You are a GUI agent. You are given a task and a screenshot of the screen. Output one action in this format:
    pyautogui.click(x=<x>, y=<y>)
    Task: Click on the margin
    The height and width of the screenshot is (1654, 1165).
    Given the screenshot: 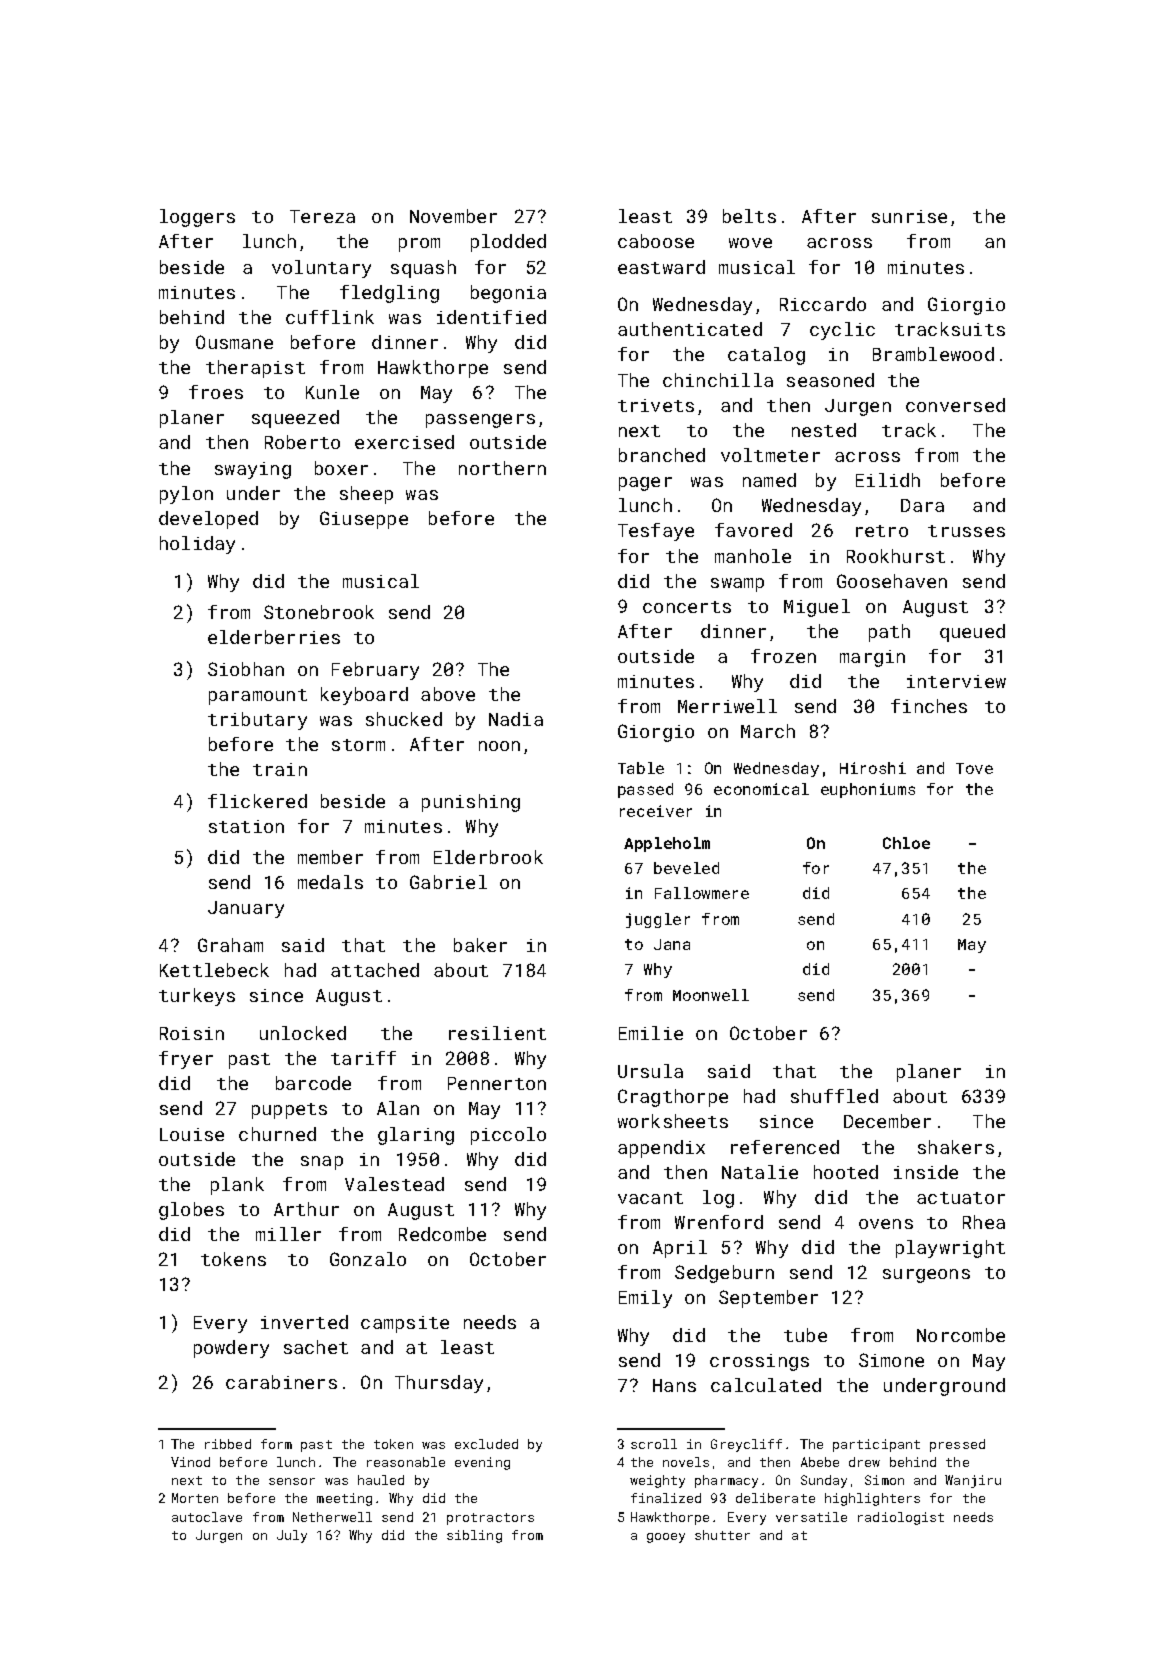 What is the action you would take?
    pyautogui.click(x=872, y=658)
